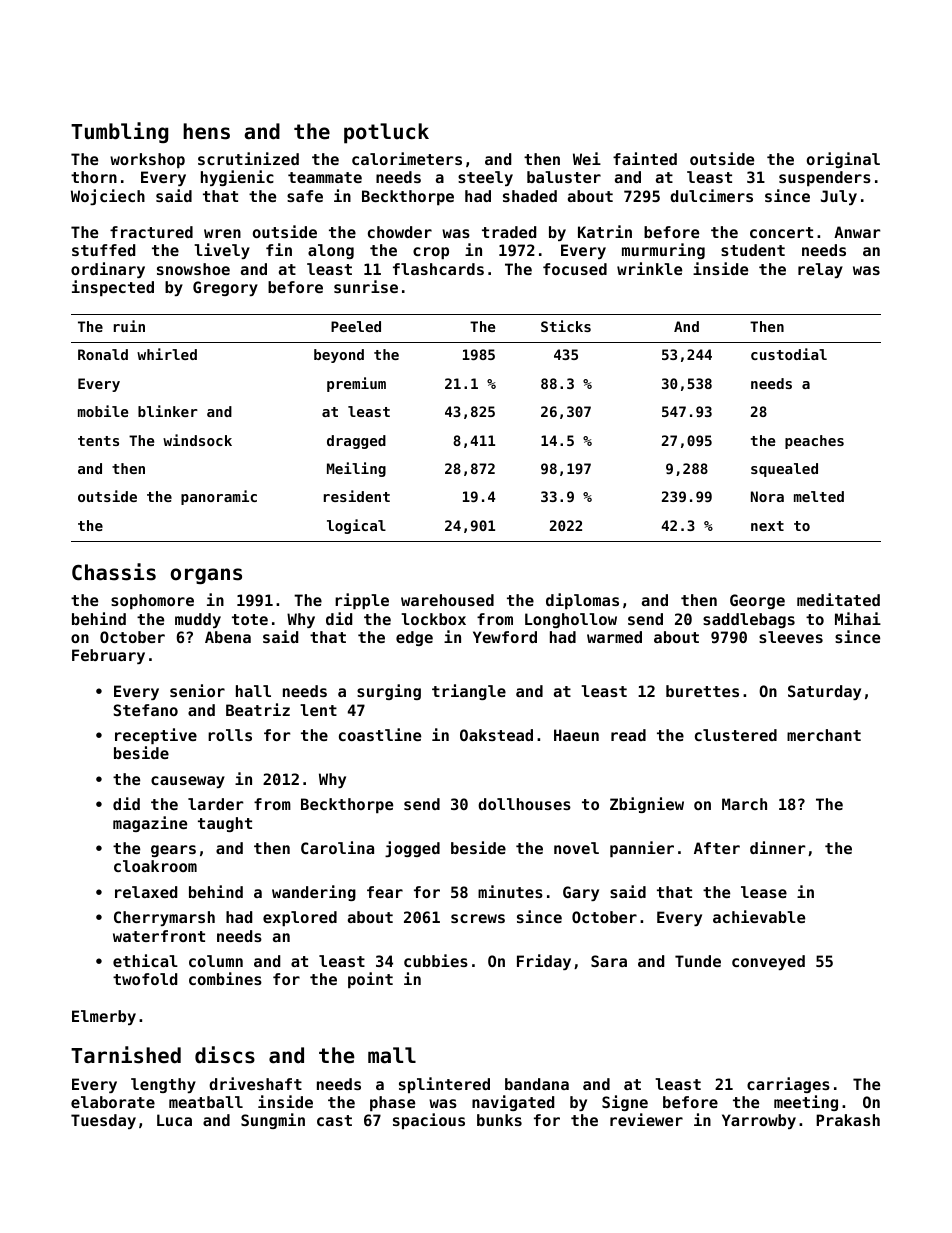 Image resolution: width=952 pixels, height=1233 pixels. Describe the element at coordinates (513, 1103) in the page. I see `navigated` at that location.
